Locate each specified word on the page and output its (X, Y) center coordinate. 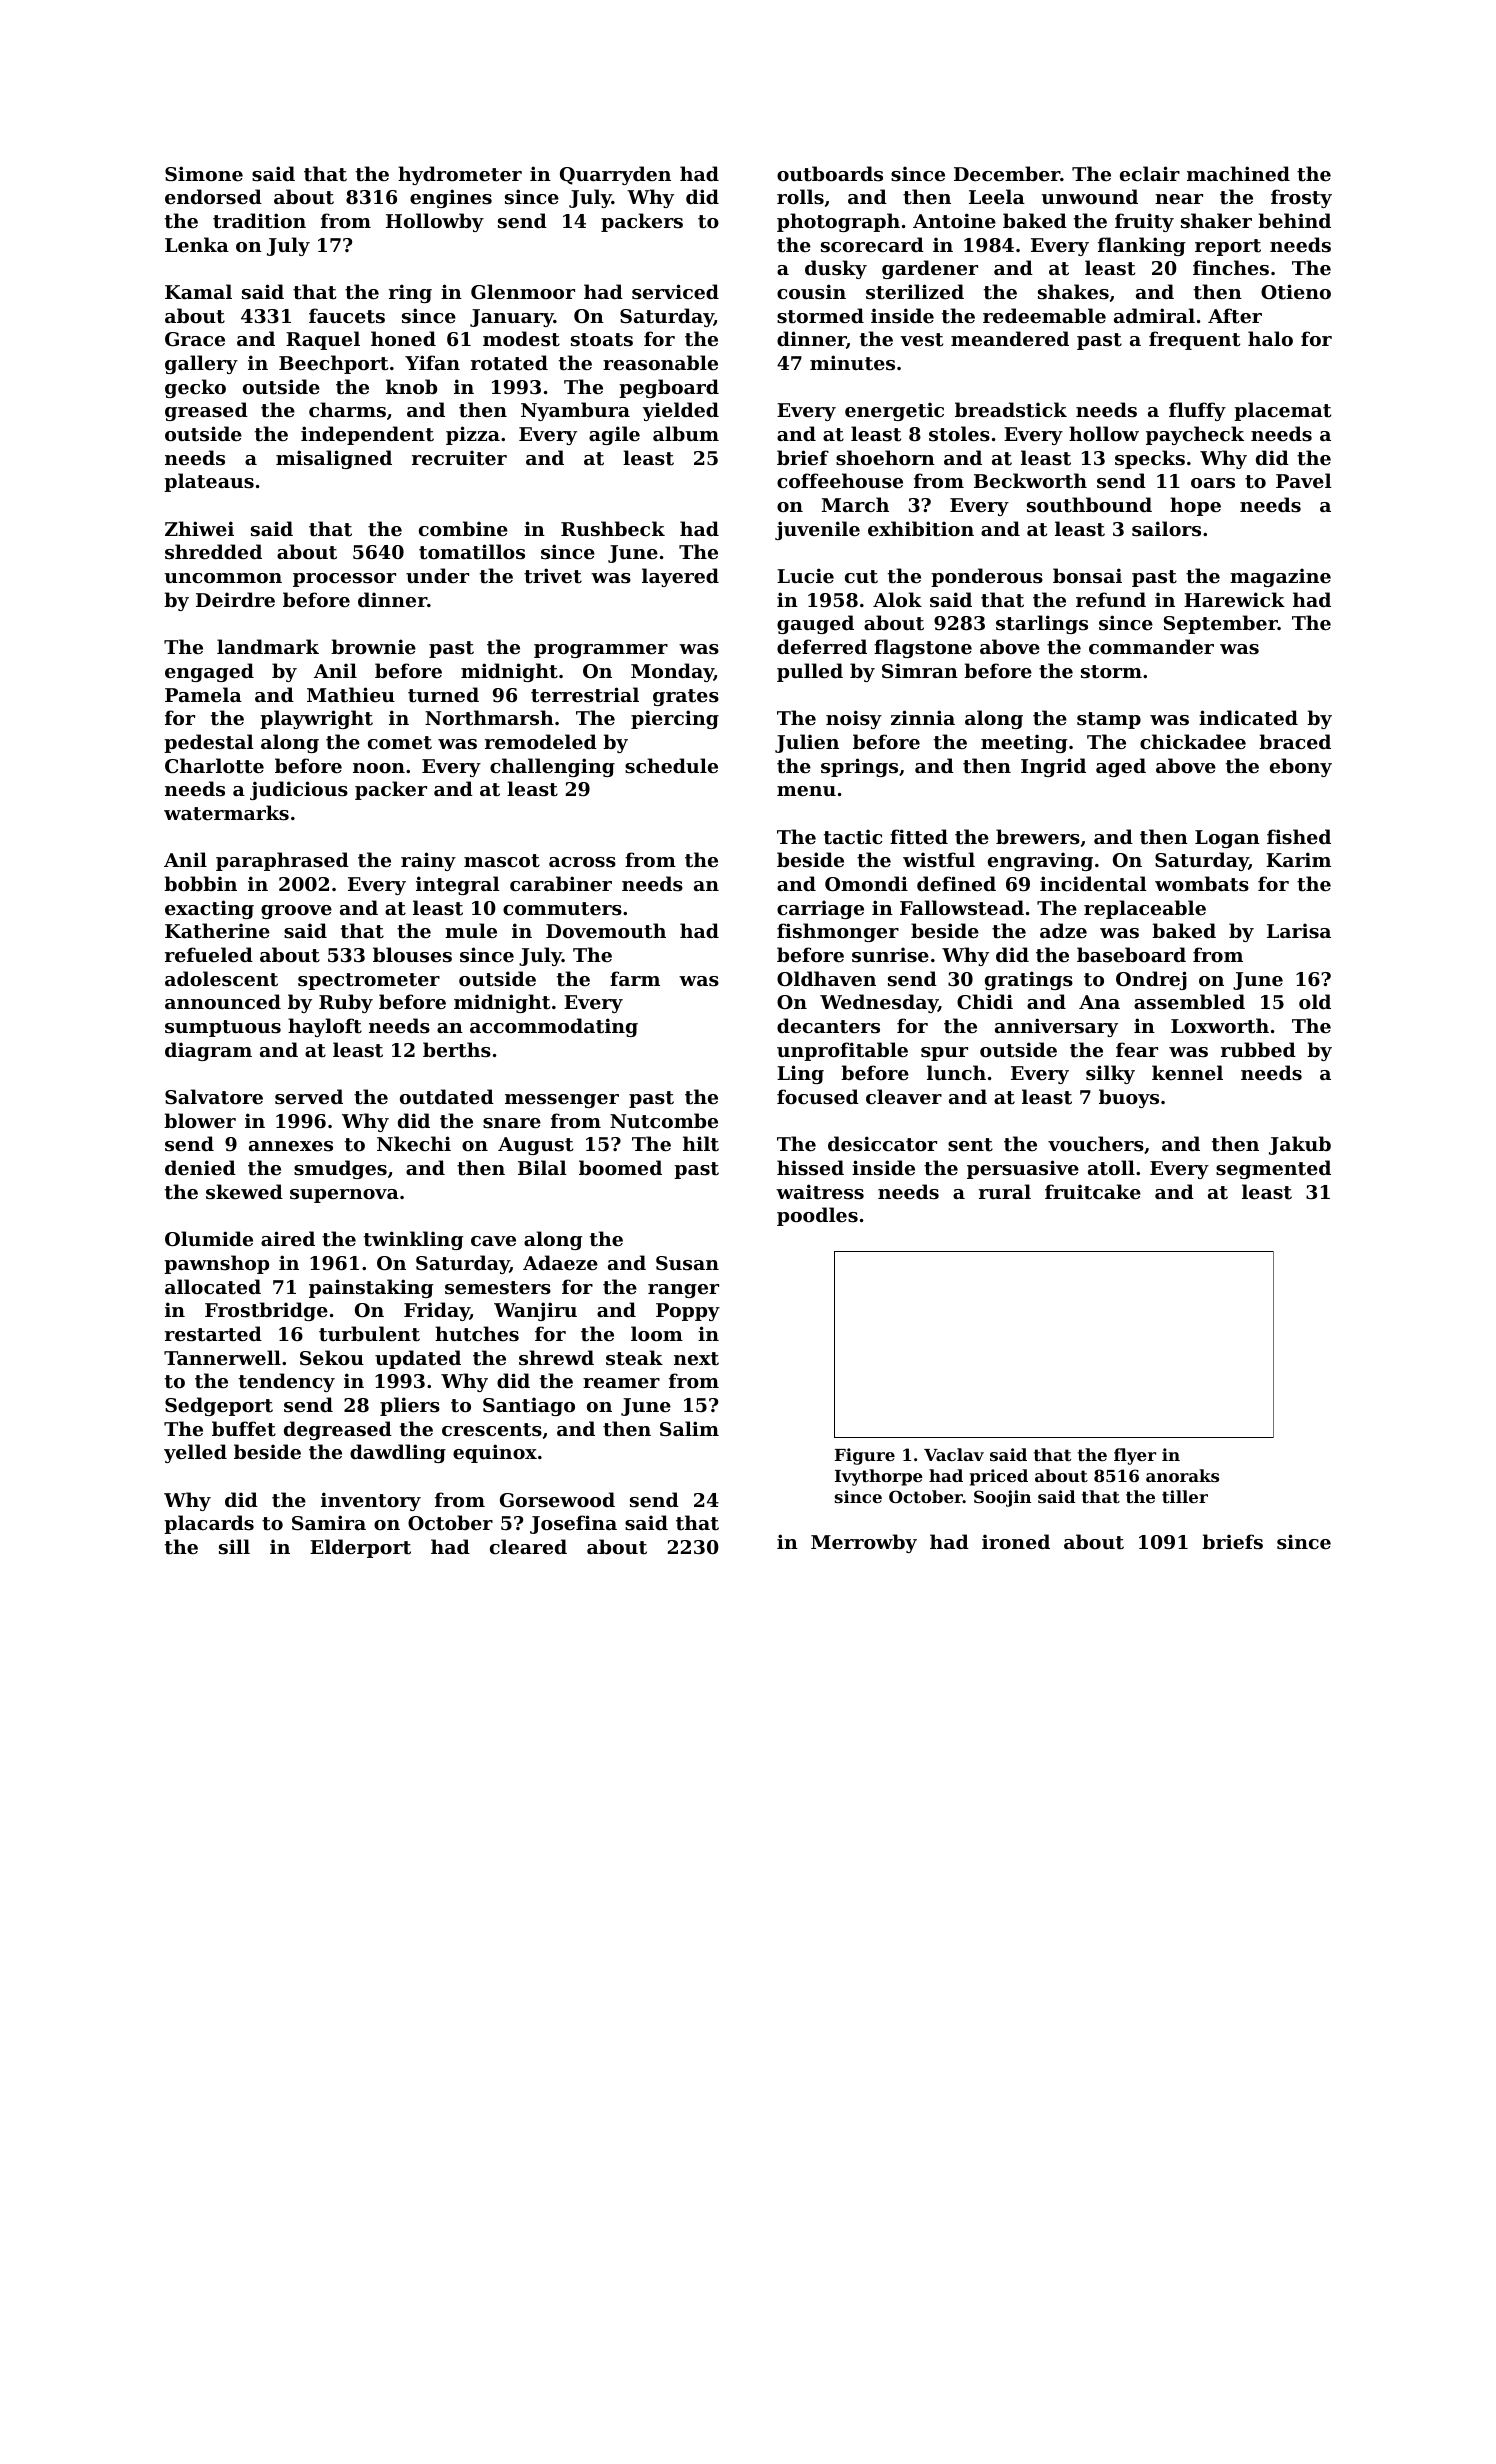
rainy (428, 861)
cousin (811, 292)
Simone (204, 173)
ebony (1301, 767)
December (1007, 173)
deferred (822, 646)
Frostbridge (266, 1311)
